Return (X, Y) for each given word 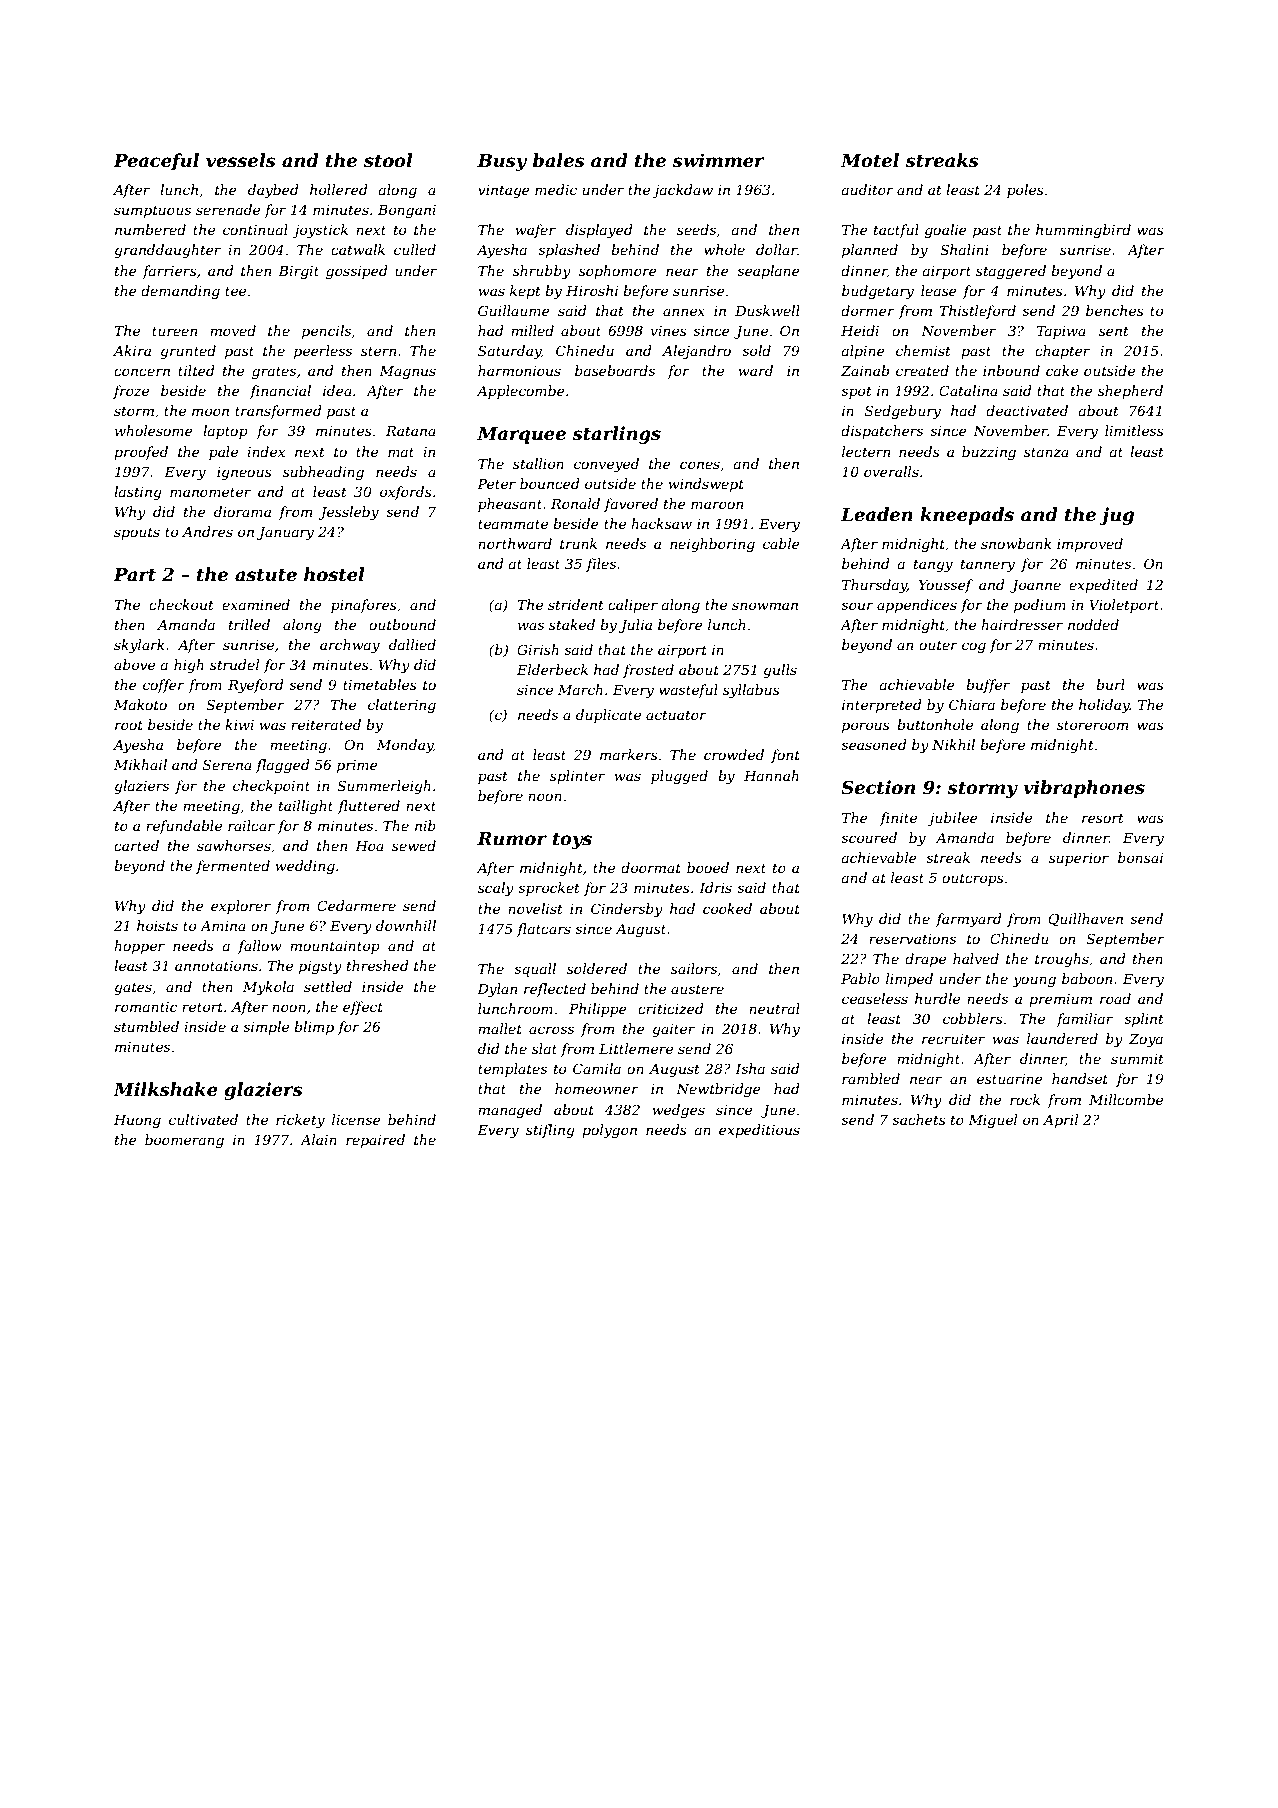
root (129, 725)
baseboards (615, 370)
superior (1079, 859)
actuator (676, 715)
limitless (1134, 430)
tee (235, 291)
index (266, 451)
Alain (318, 1139)
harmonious (519, 370)
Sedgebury (903, 412)
